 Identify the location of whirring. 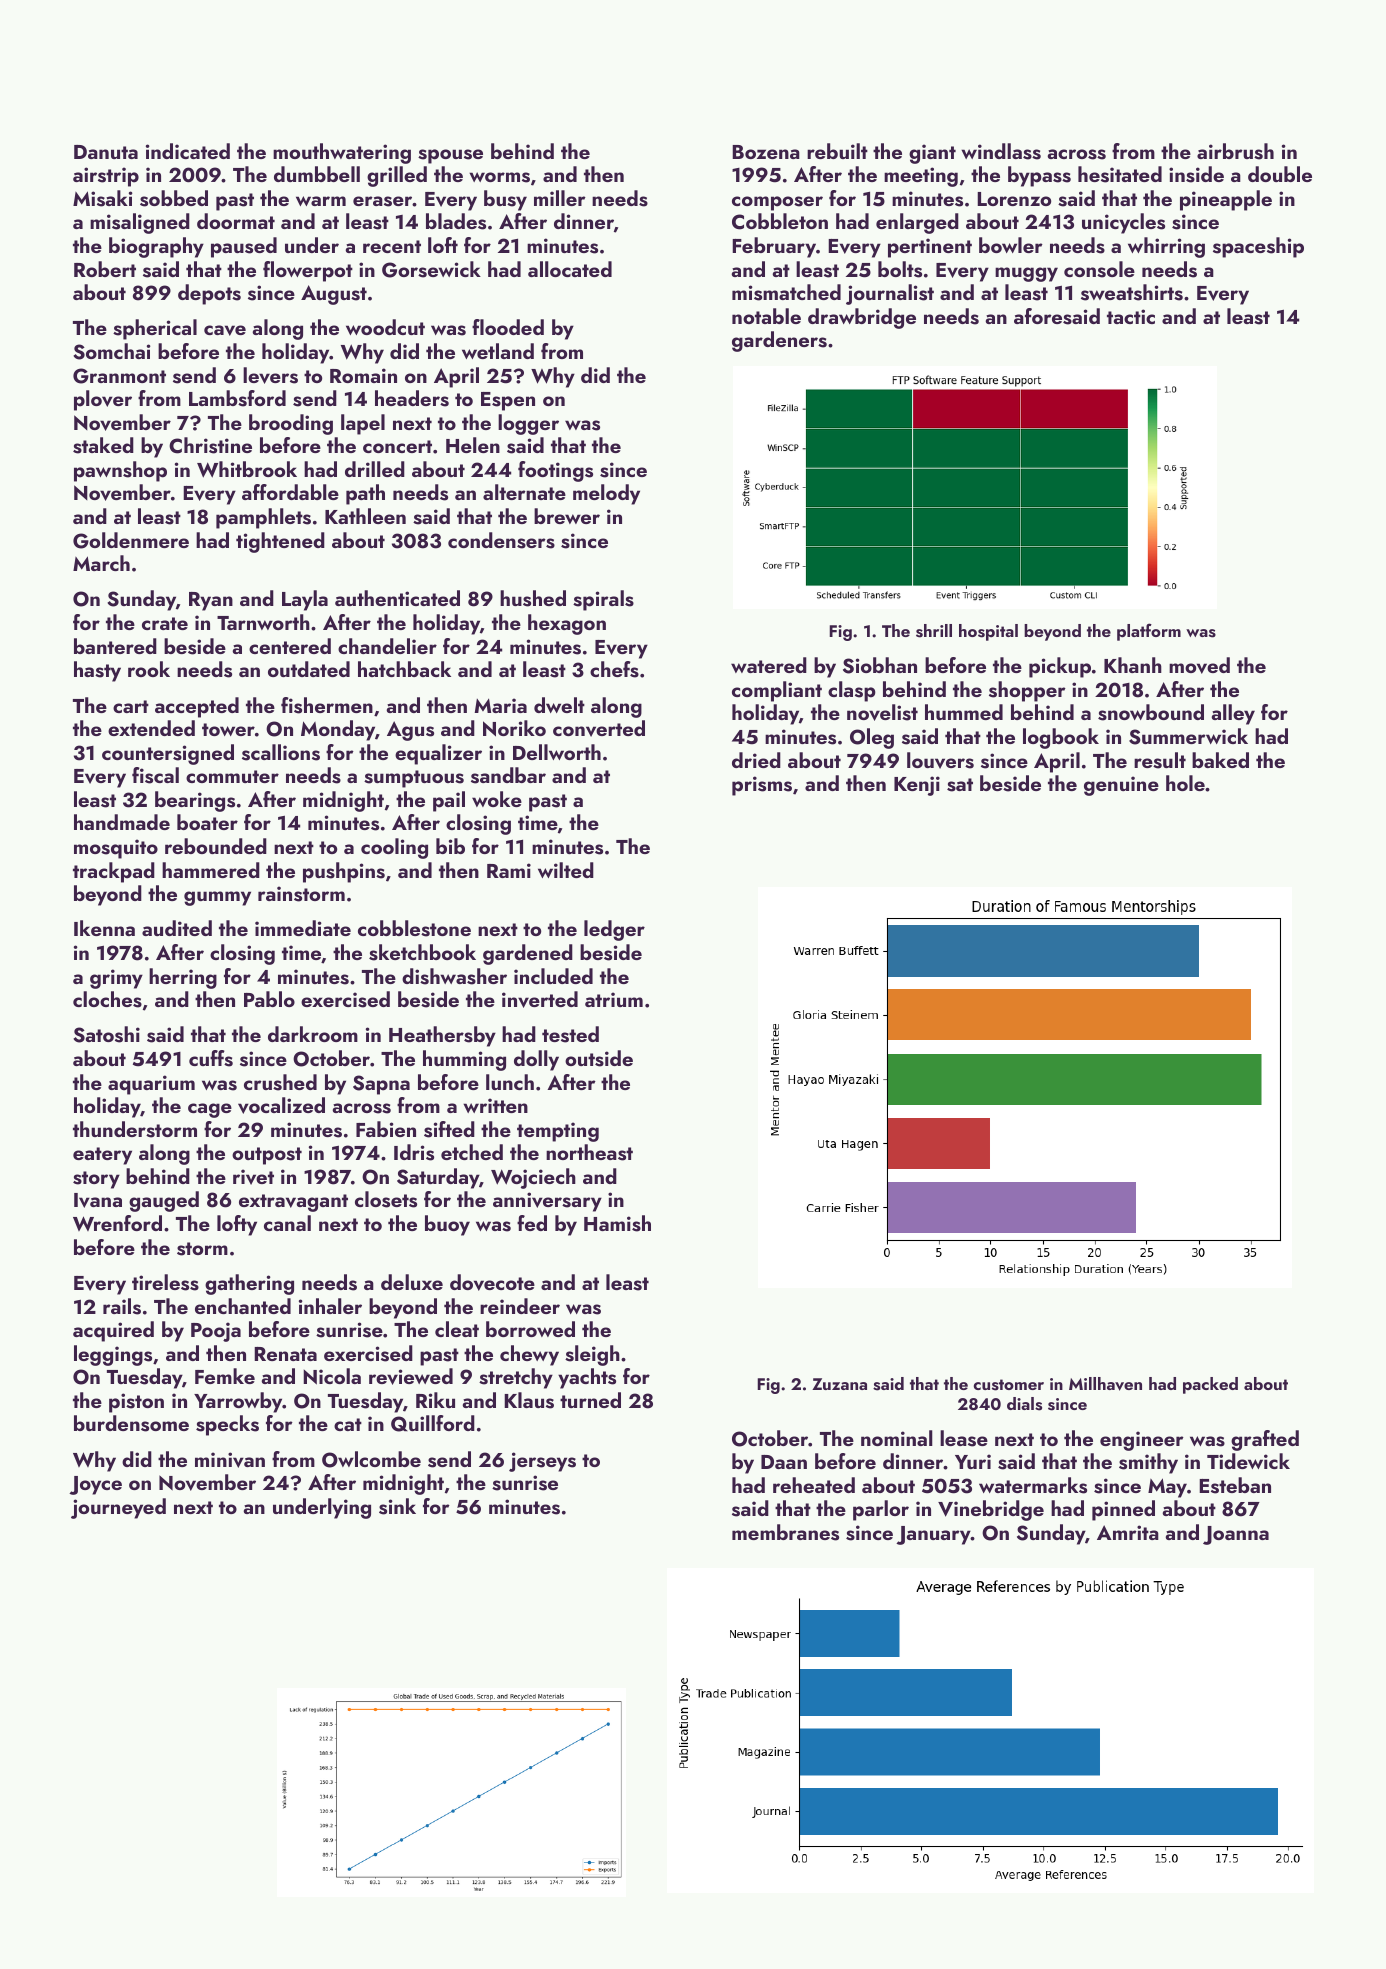
(1166, 247).
